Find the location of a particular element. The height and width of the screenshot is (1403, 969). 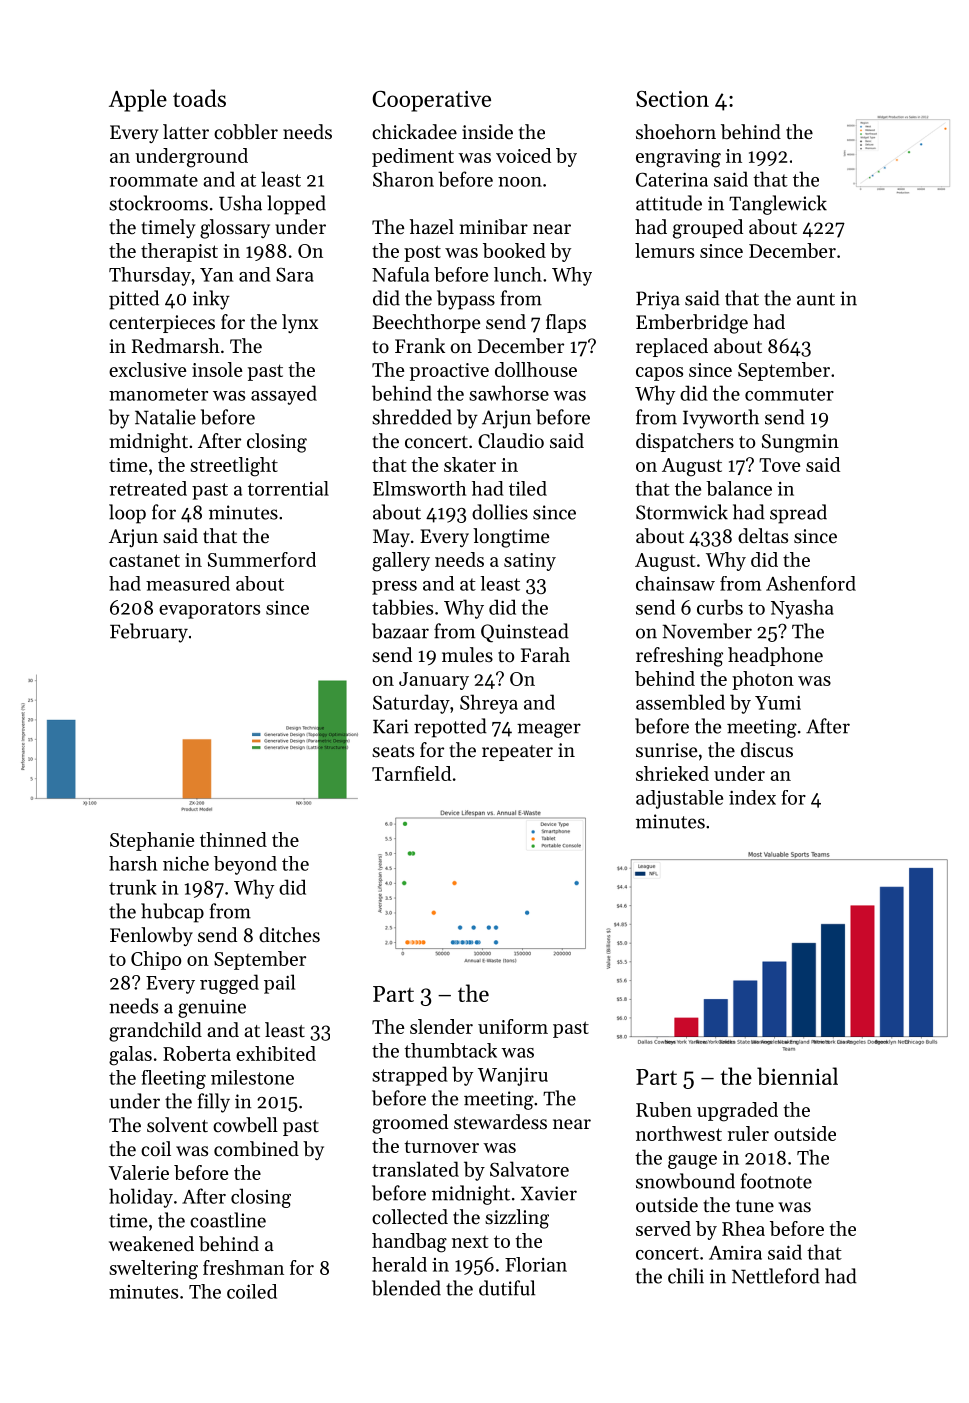

Yumi is located at coordinates (778, 703).
